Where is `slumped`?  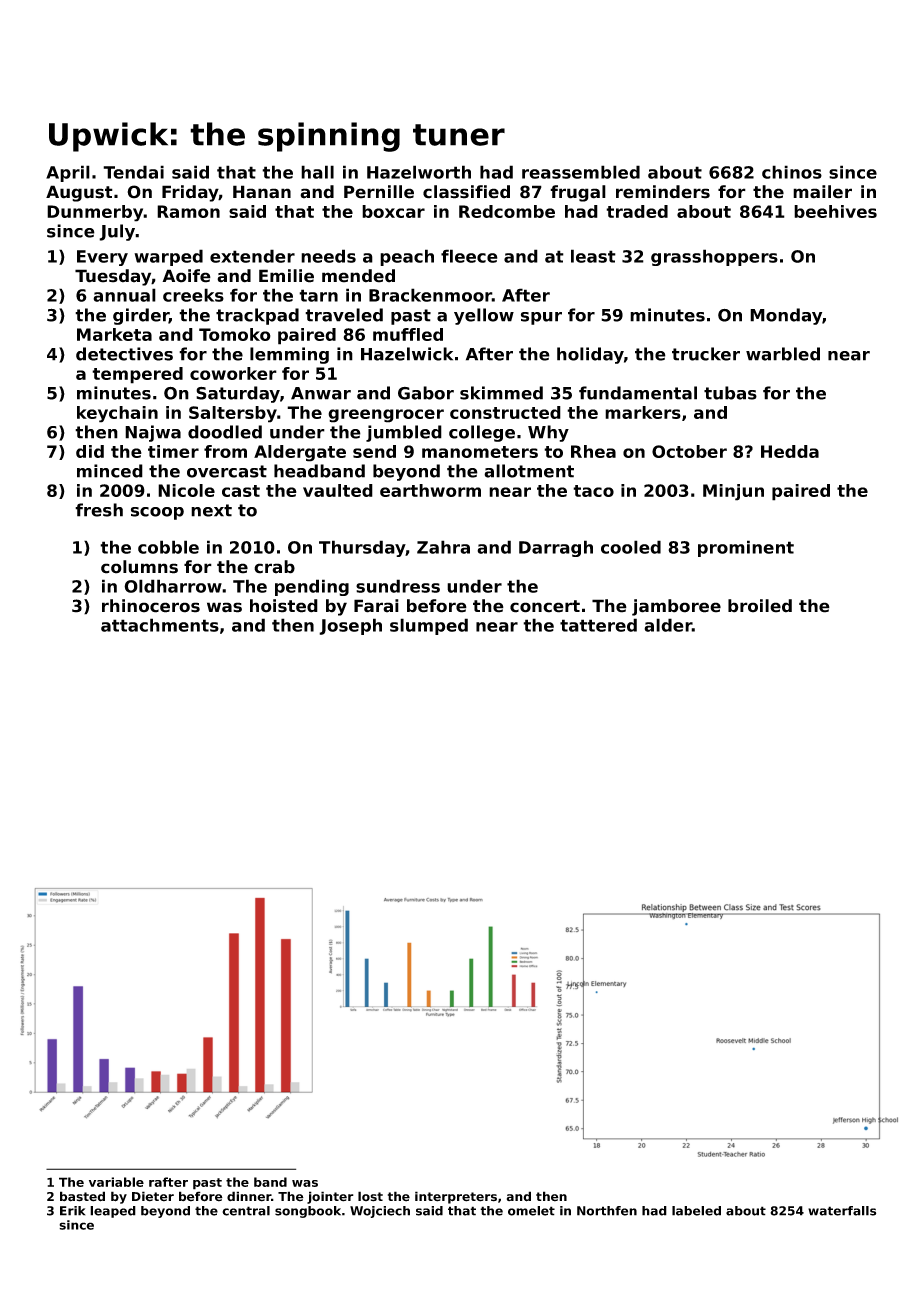 slumped is located at coordinates (429, 626).
